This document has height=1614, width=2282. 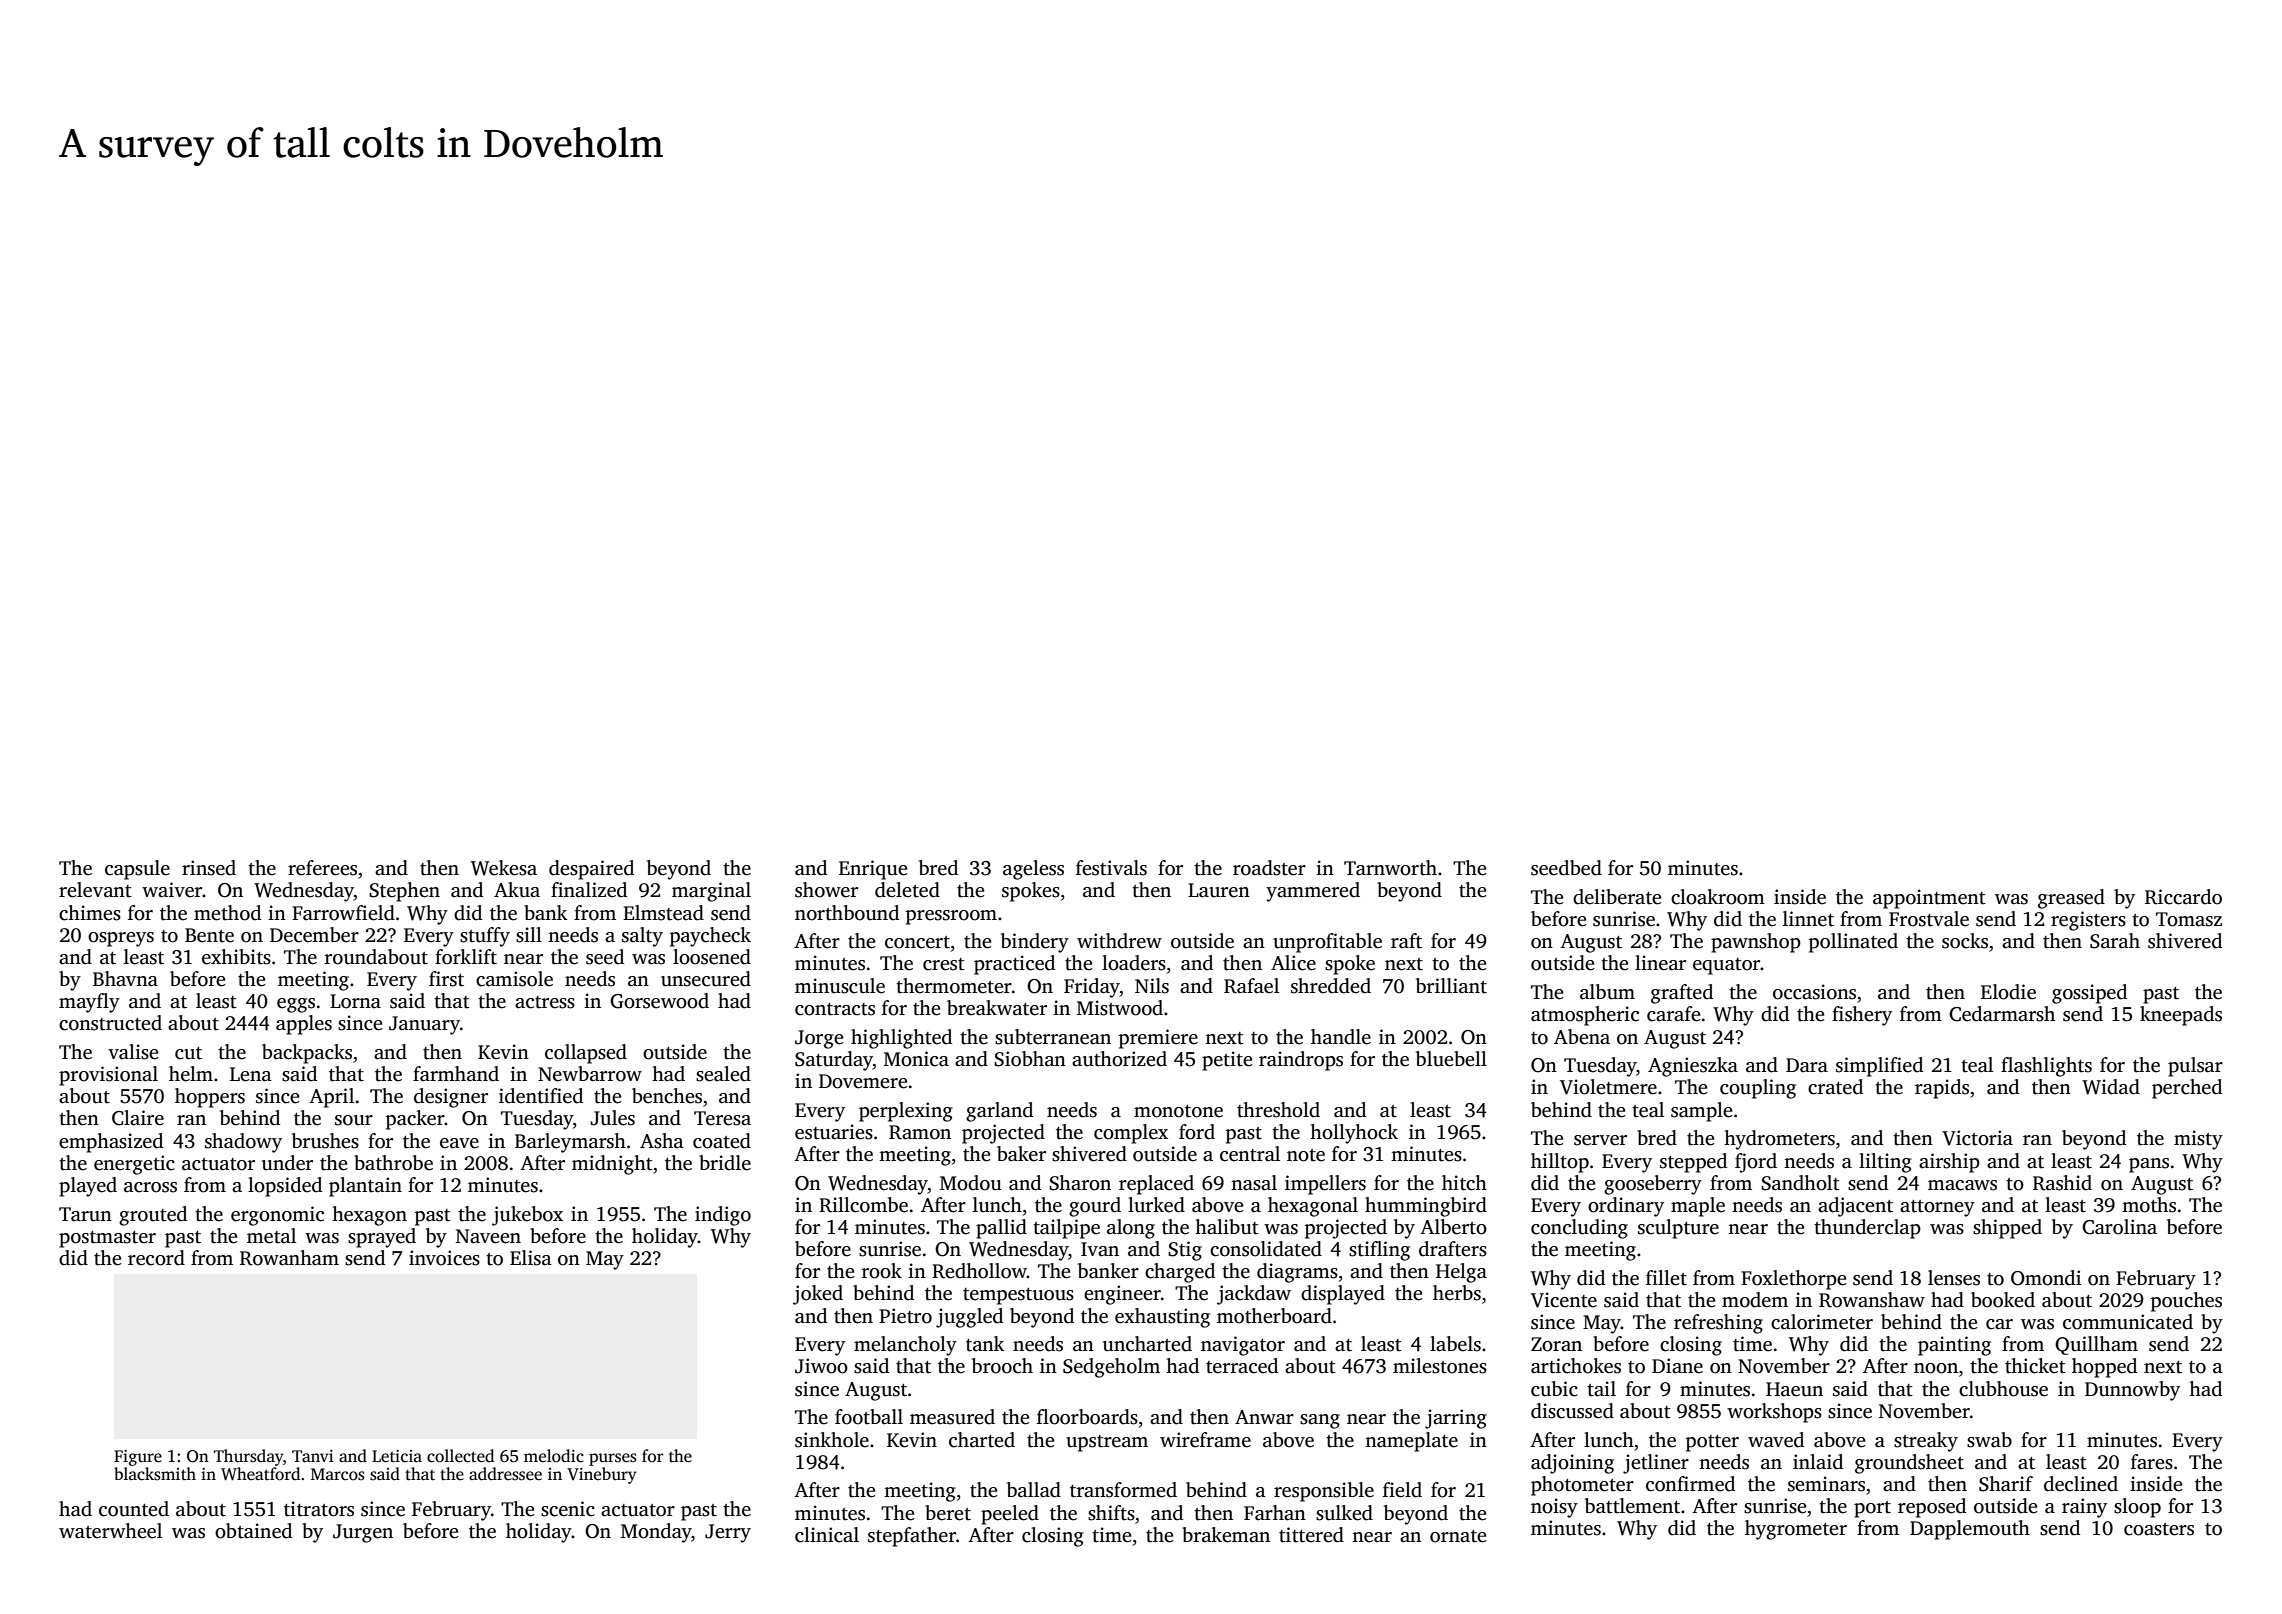 What do you see at coordinates (2115, 941) in the document?
I see `Sarah` at bounding box center [2115, 941].
